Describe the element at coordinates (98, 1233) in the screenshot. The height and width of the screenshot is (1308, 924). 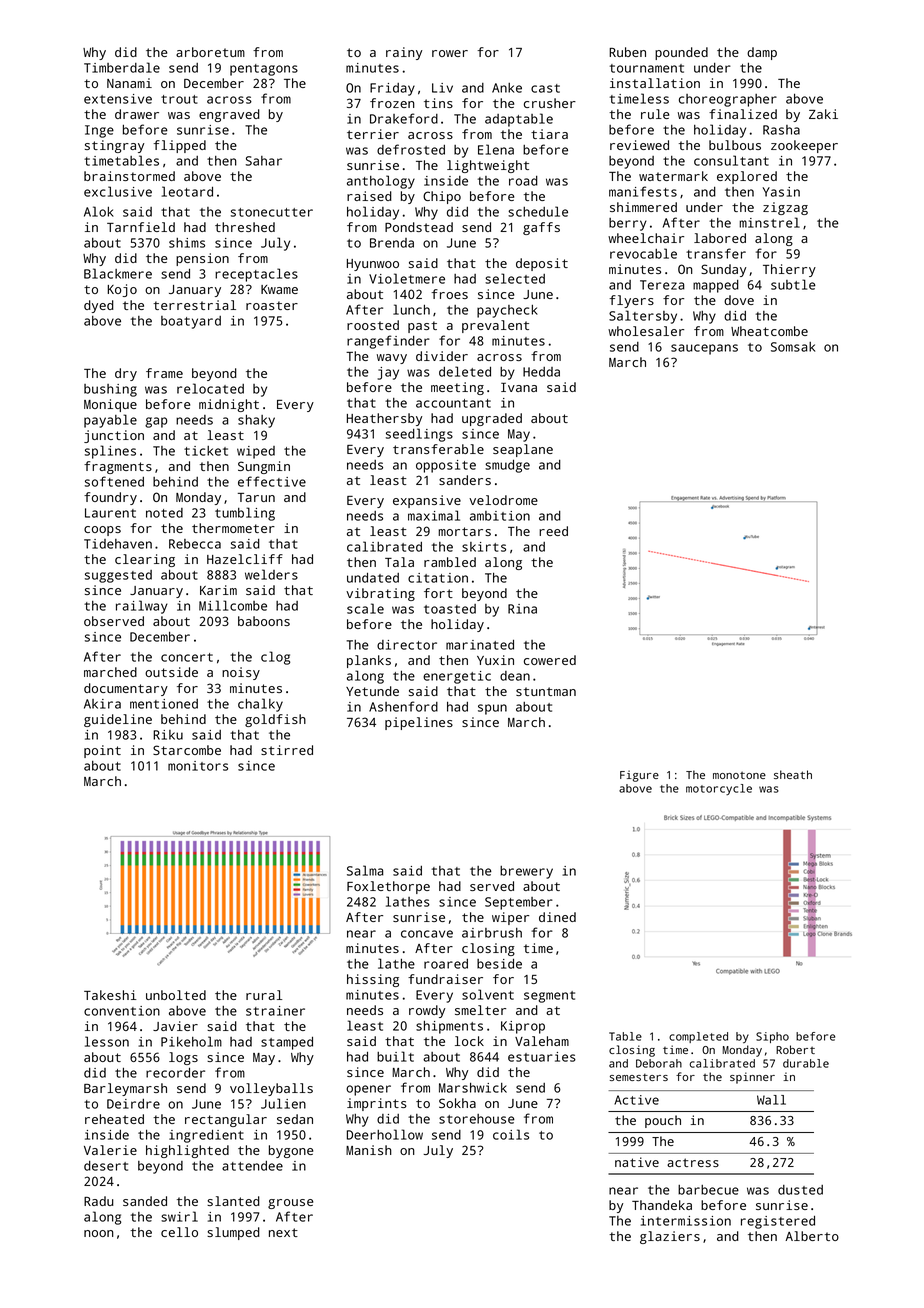
I see `noon` at that location.
